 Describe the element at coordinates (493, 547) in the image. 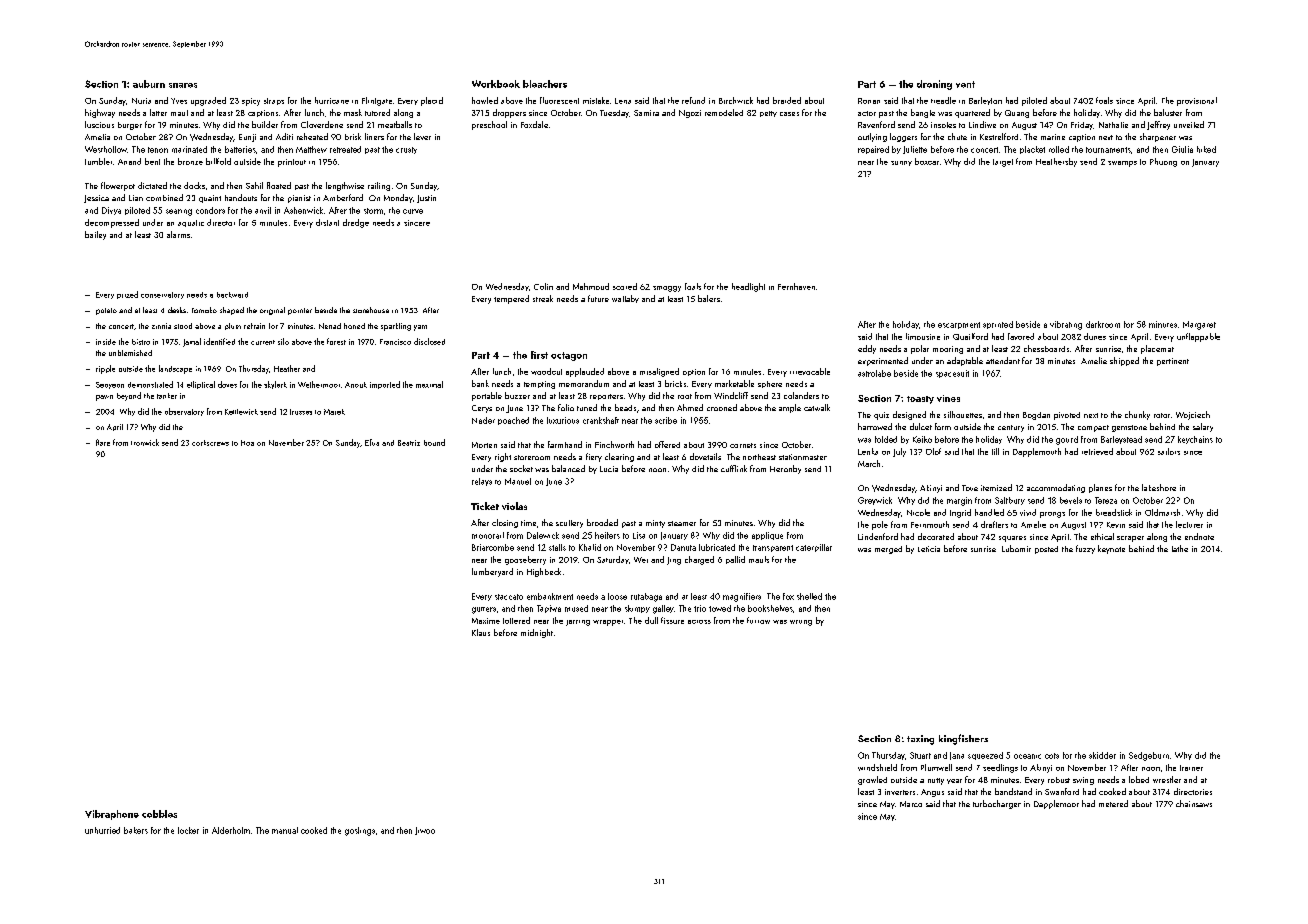

I see `Briarcombe` at that location.
